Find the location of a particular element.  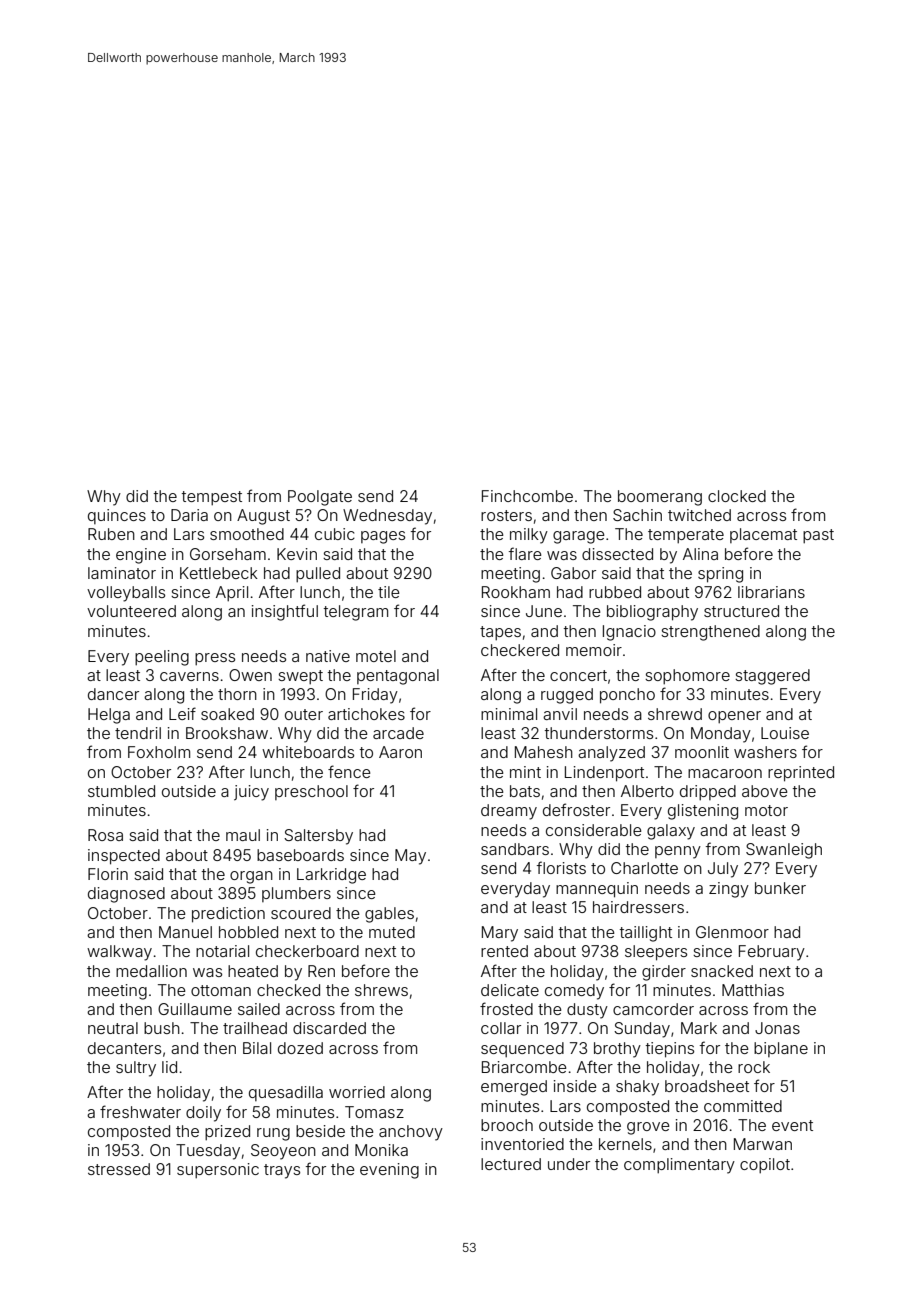

medallion is located at coordinates (151, 971).
